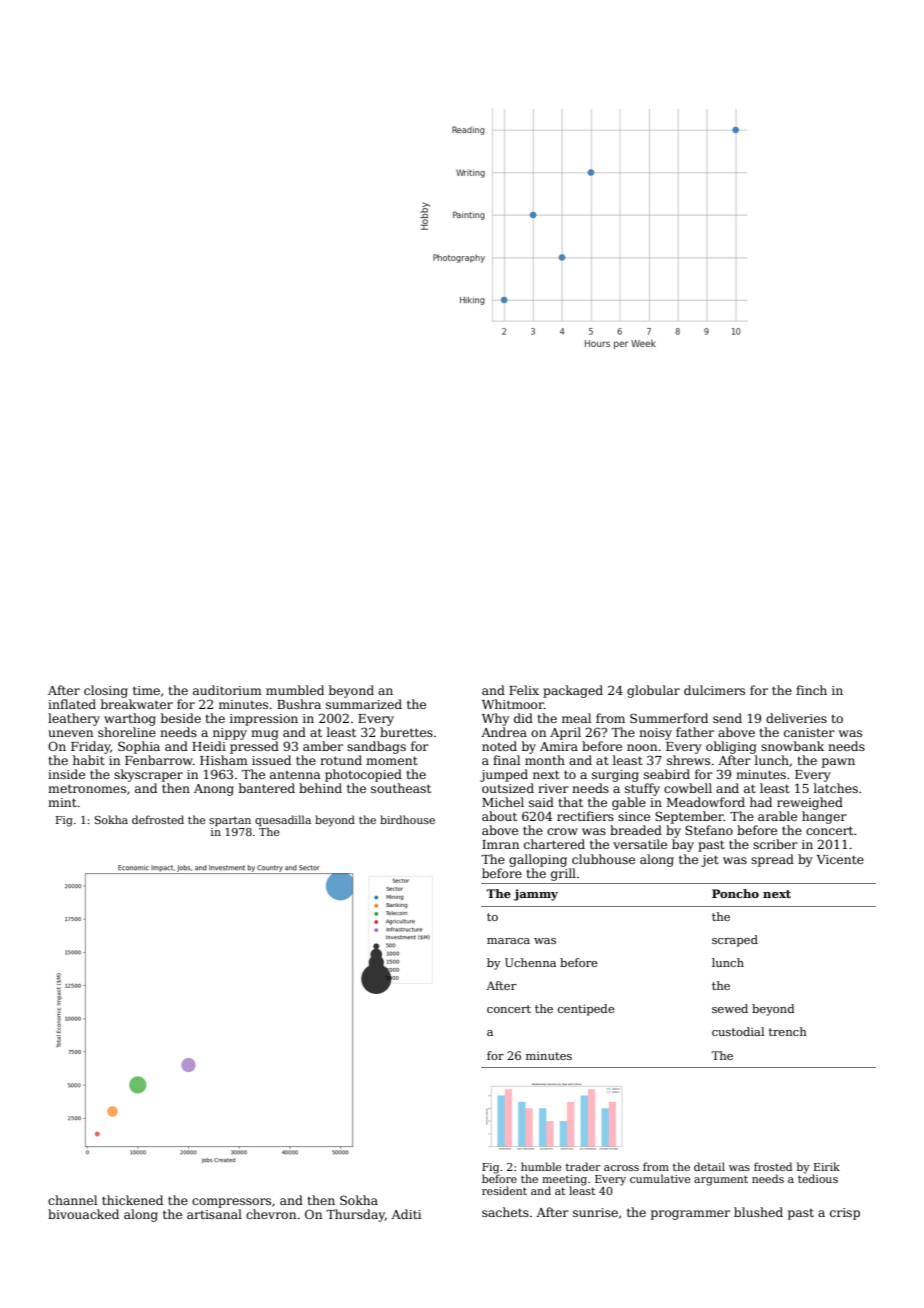  I want to click on summarized, so click(364, 704).
